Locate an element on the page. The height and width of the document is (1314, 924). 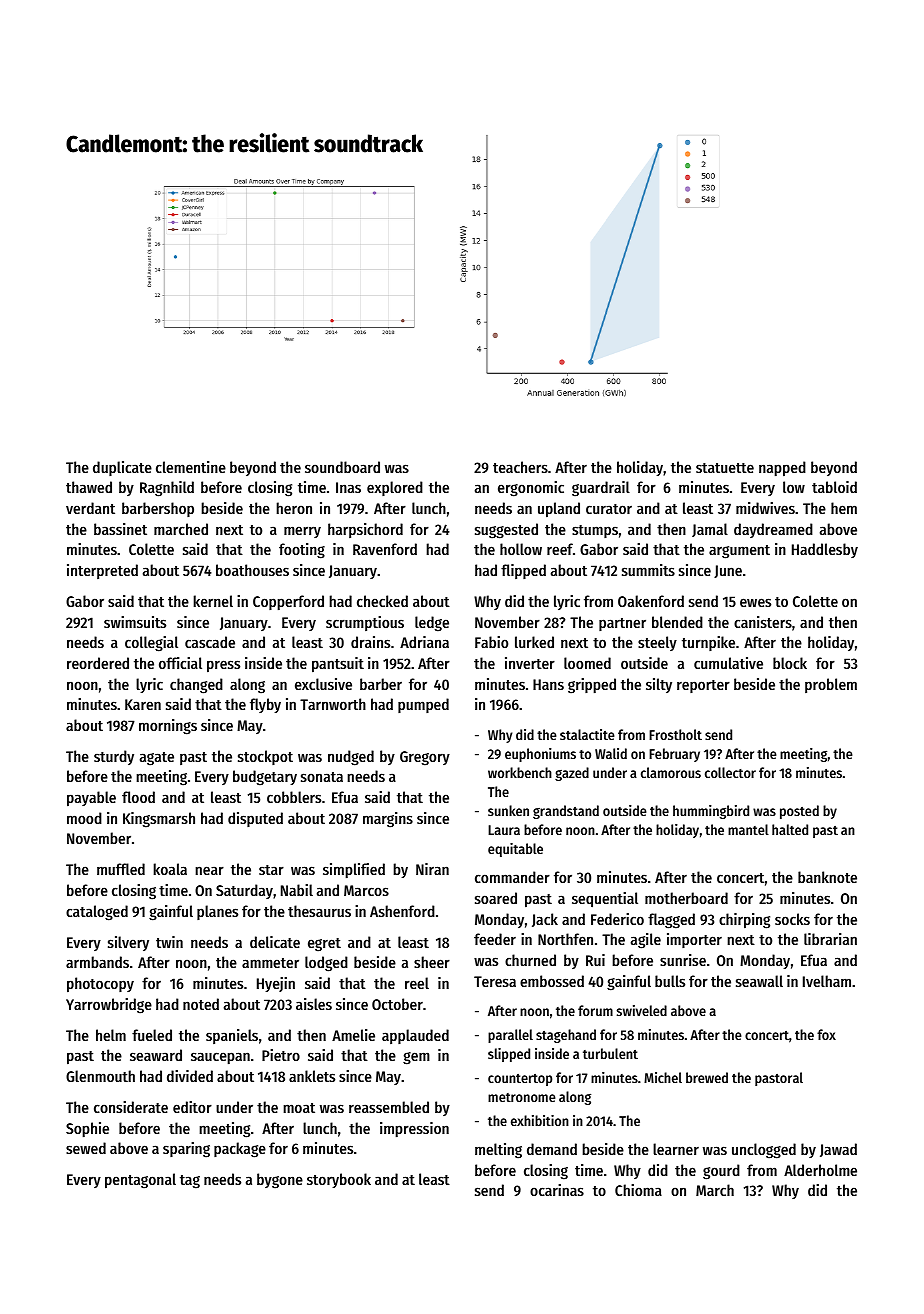
Rui is located at coordinates (595, 960).
